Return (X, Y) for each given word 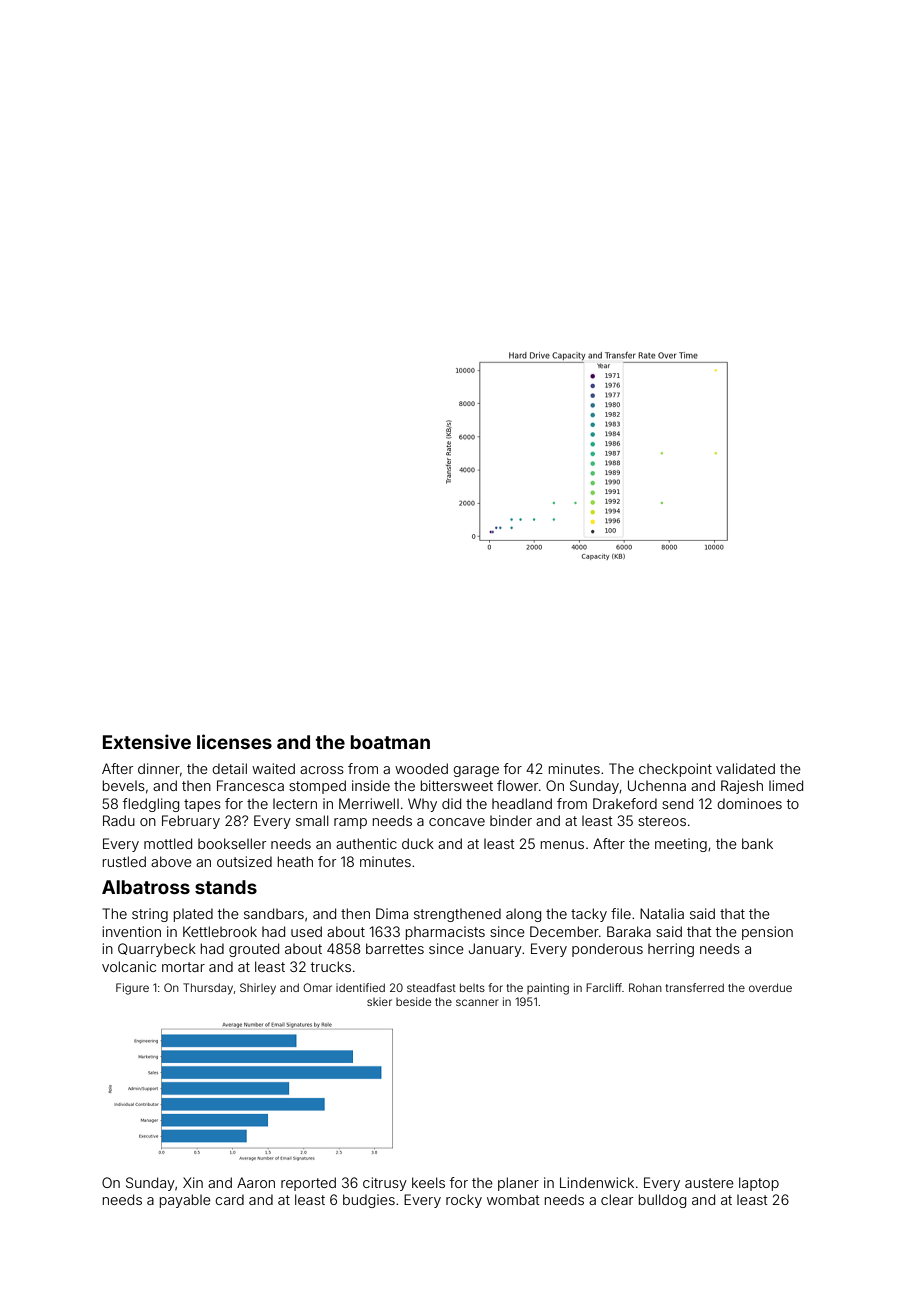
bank (757, 843)
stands (226, 887)
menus (562, 845)
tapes (202, 805)
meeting (681, 845)
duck (418, 843)
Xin (193, 1182)
